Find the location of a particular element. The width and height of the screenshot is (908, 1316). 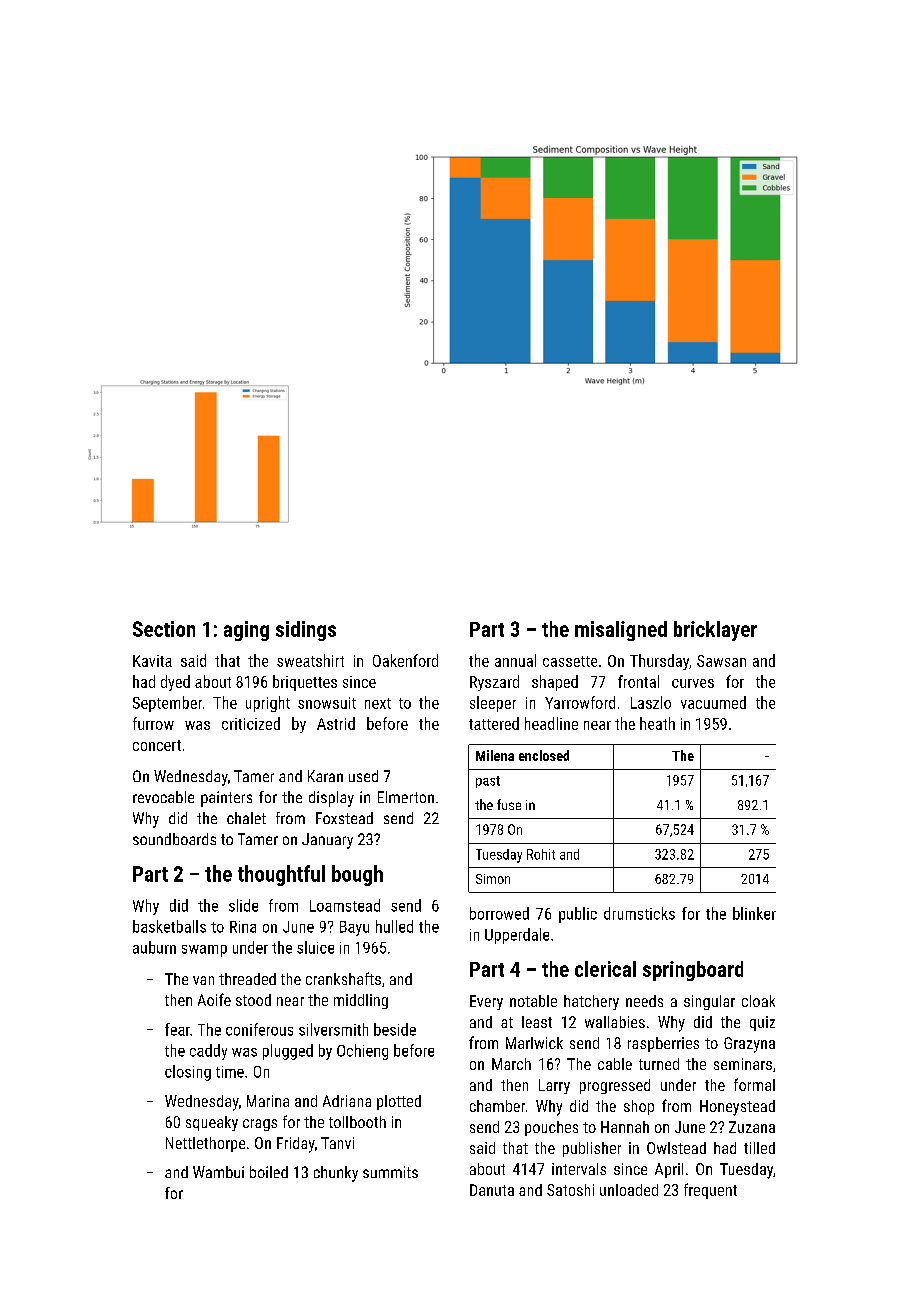

Laszlo is located at coordinates (651, 702).
